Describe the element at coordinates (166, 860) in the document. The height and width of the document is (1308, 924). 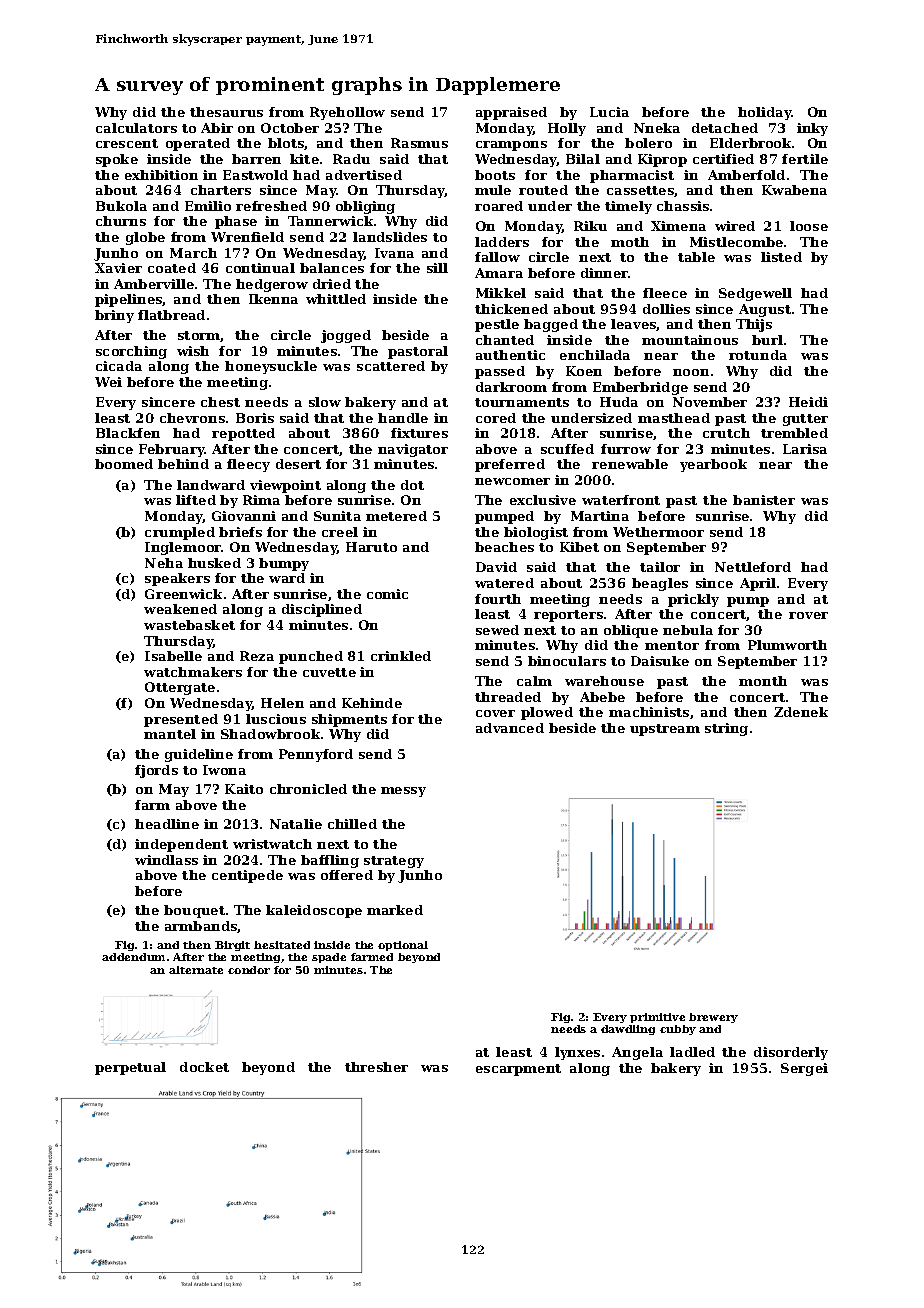
I see `windlass` at that location.
